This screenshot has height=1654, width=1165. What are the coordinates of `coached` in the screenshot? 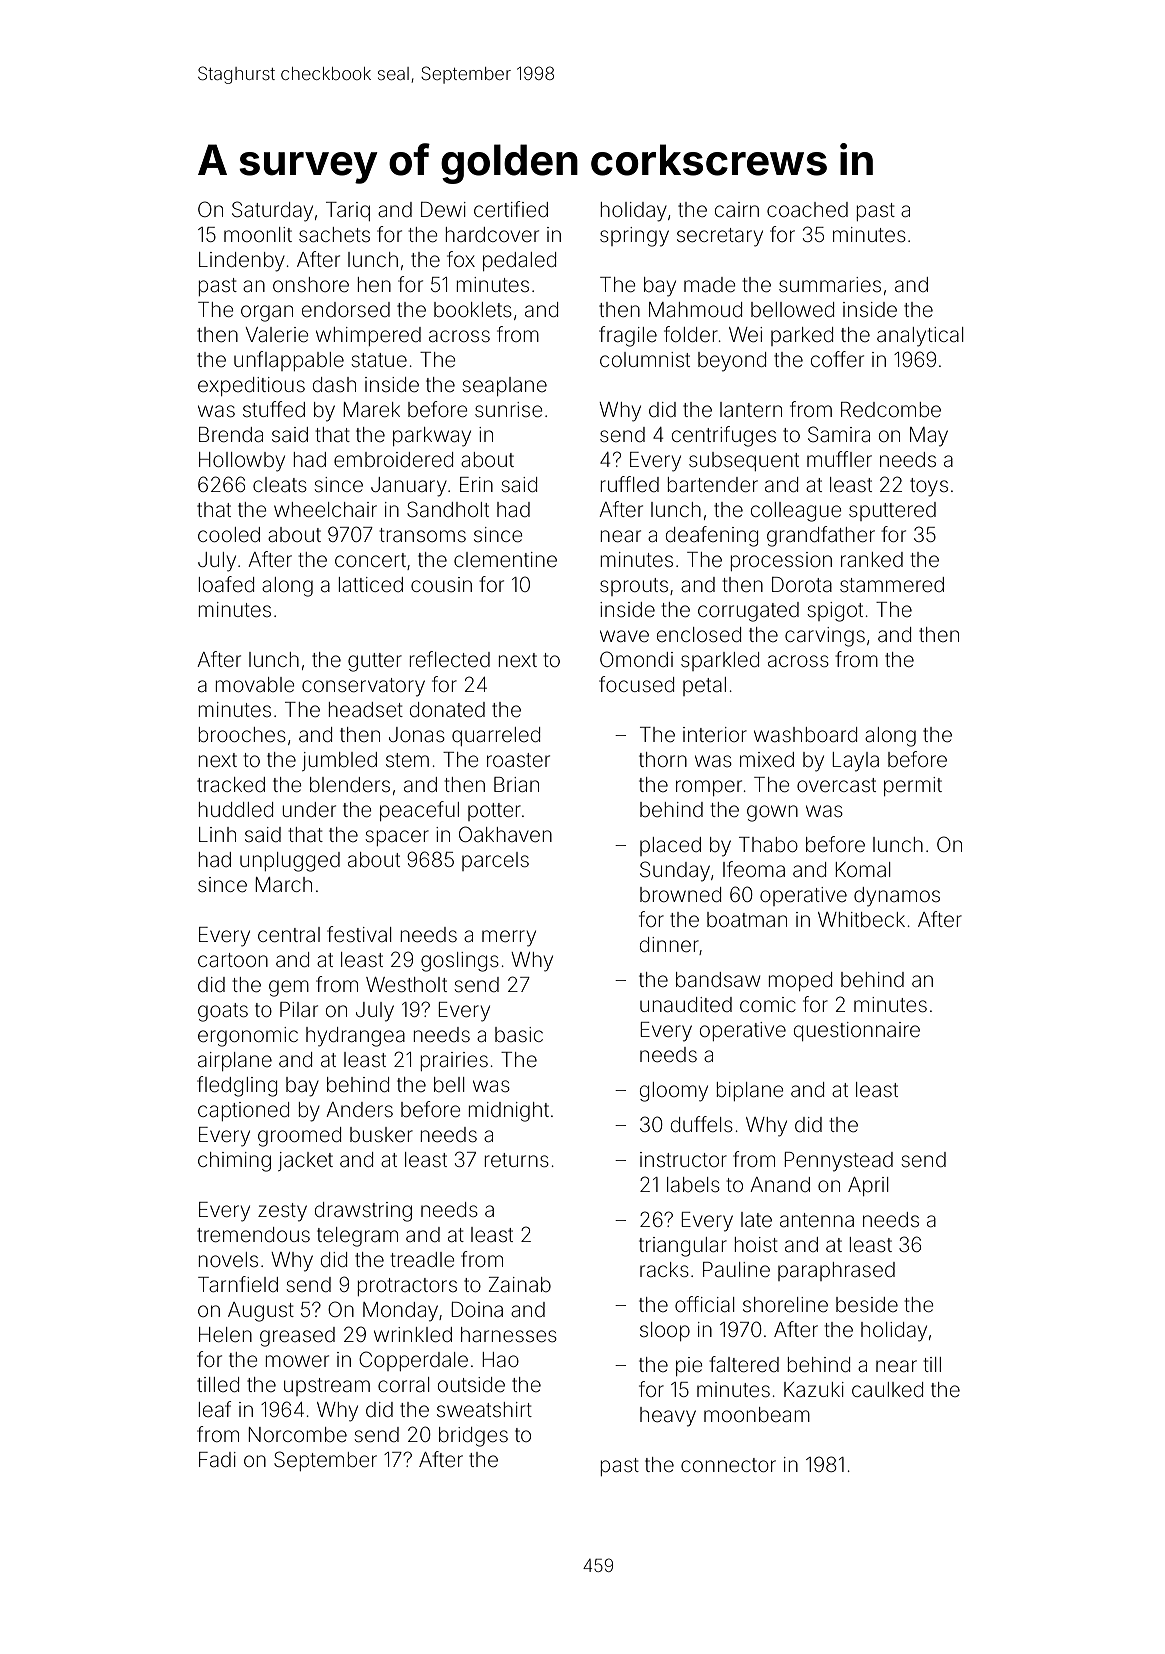 It's located at (807, 209).
